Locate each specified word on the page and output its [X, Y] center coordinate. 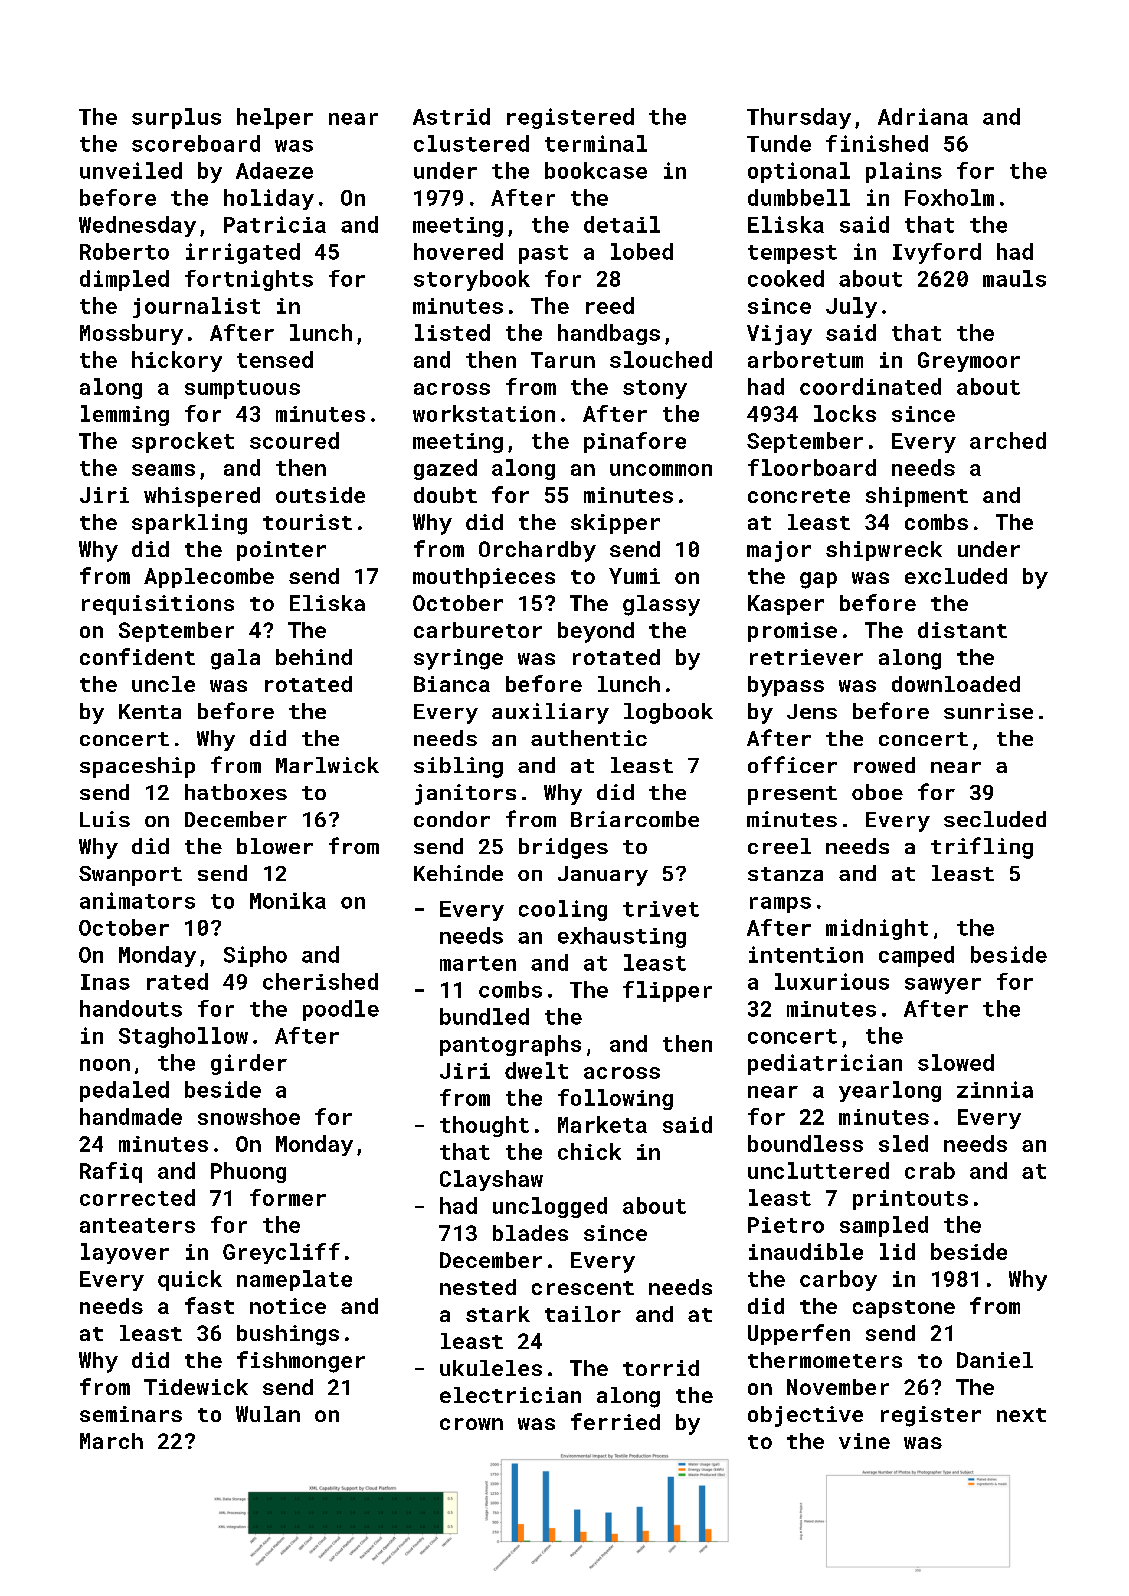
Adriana [923, 116]
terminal [596, 143]
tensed [275, 359]
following [615, 1099]
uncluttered [818, 1170]
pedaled [124, 1091]
